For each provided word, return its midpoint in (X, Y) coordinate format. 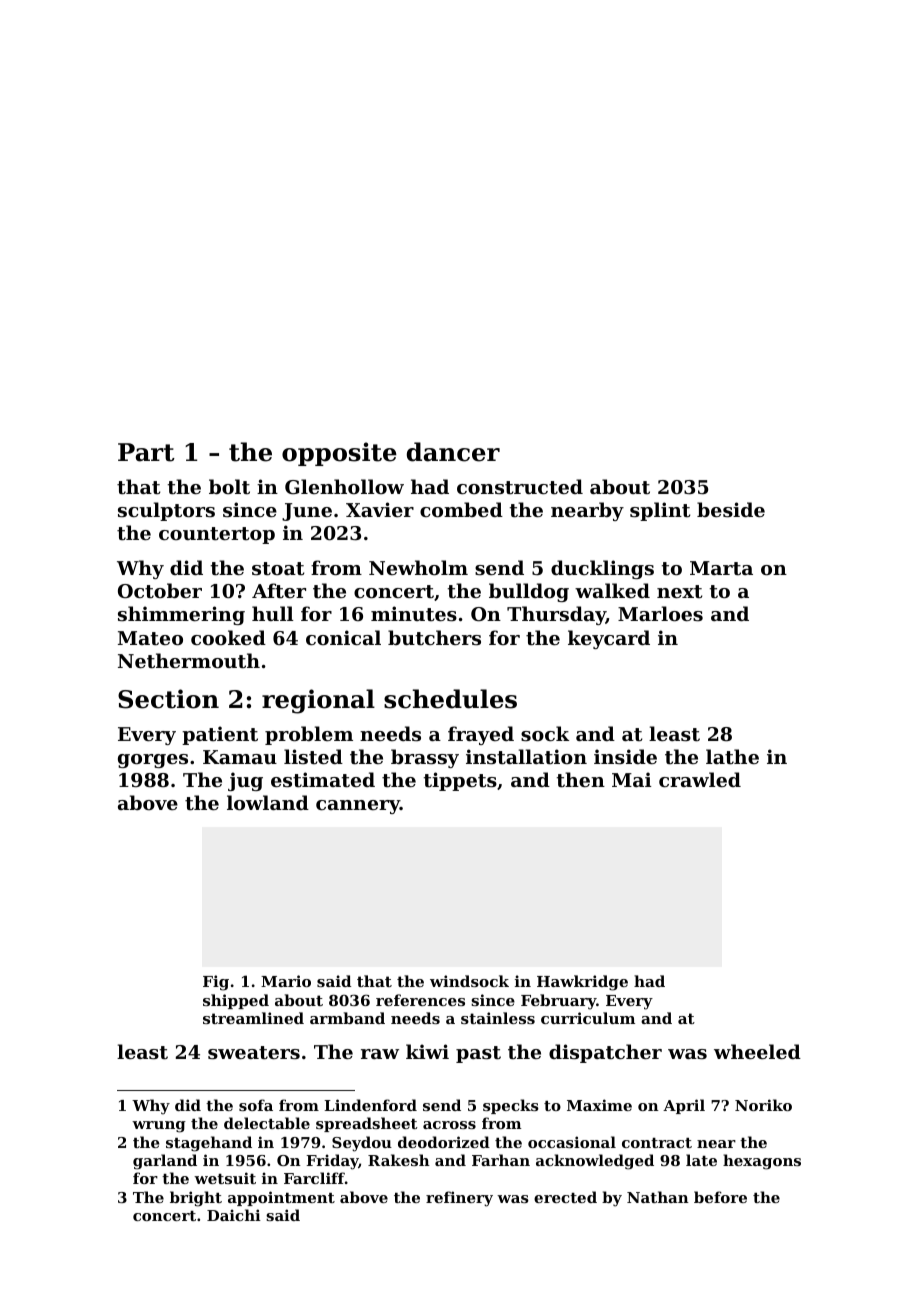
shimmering (181, 615)
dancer (453, 452)
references (420, 1000)
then (580, 780)
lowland (268, 802)
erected (565, 1197)
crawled (700, 779)
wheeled (757, 1051)
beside (731, 510)
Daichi (234, 1215)
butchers (434, 638)
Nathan (658, 1197)
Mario (286, 981)
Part (146, 452)
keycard (609, 639)
